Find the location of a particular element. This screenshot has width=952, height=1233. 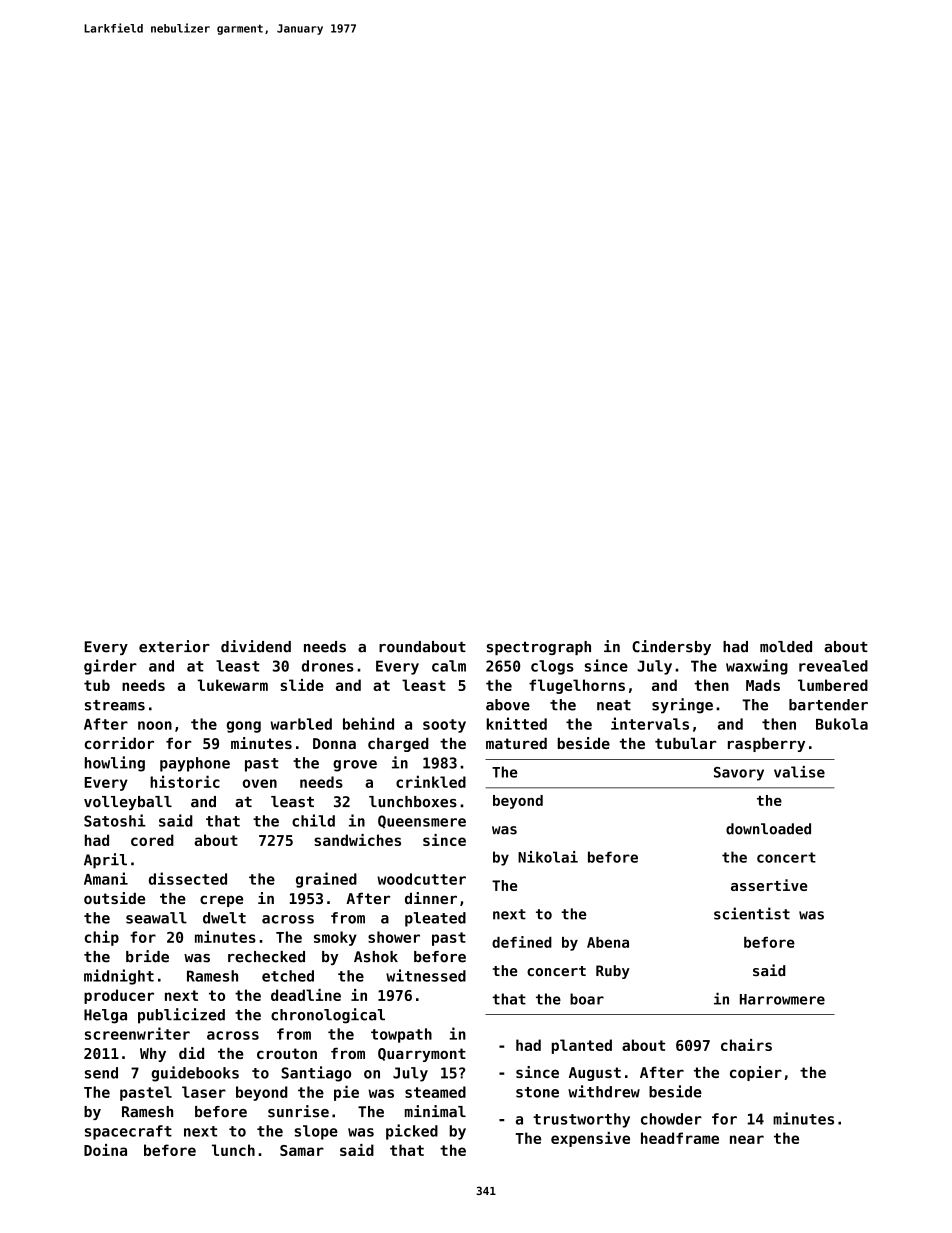

minimal is located at coordinates (435, 1111).
